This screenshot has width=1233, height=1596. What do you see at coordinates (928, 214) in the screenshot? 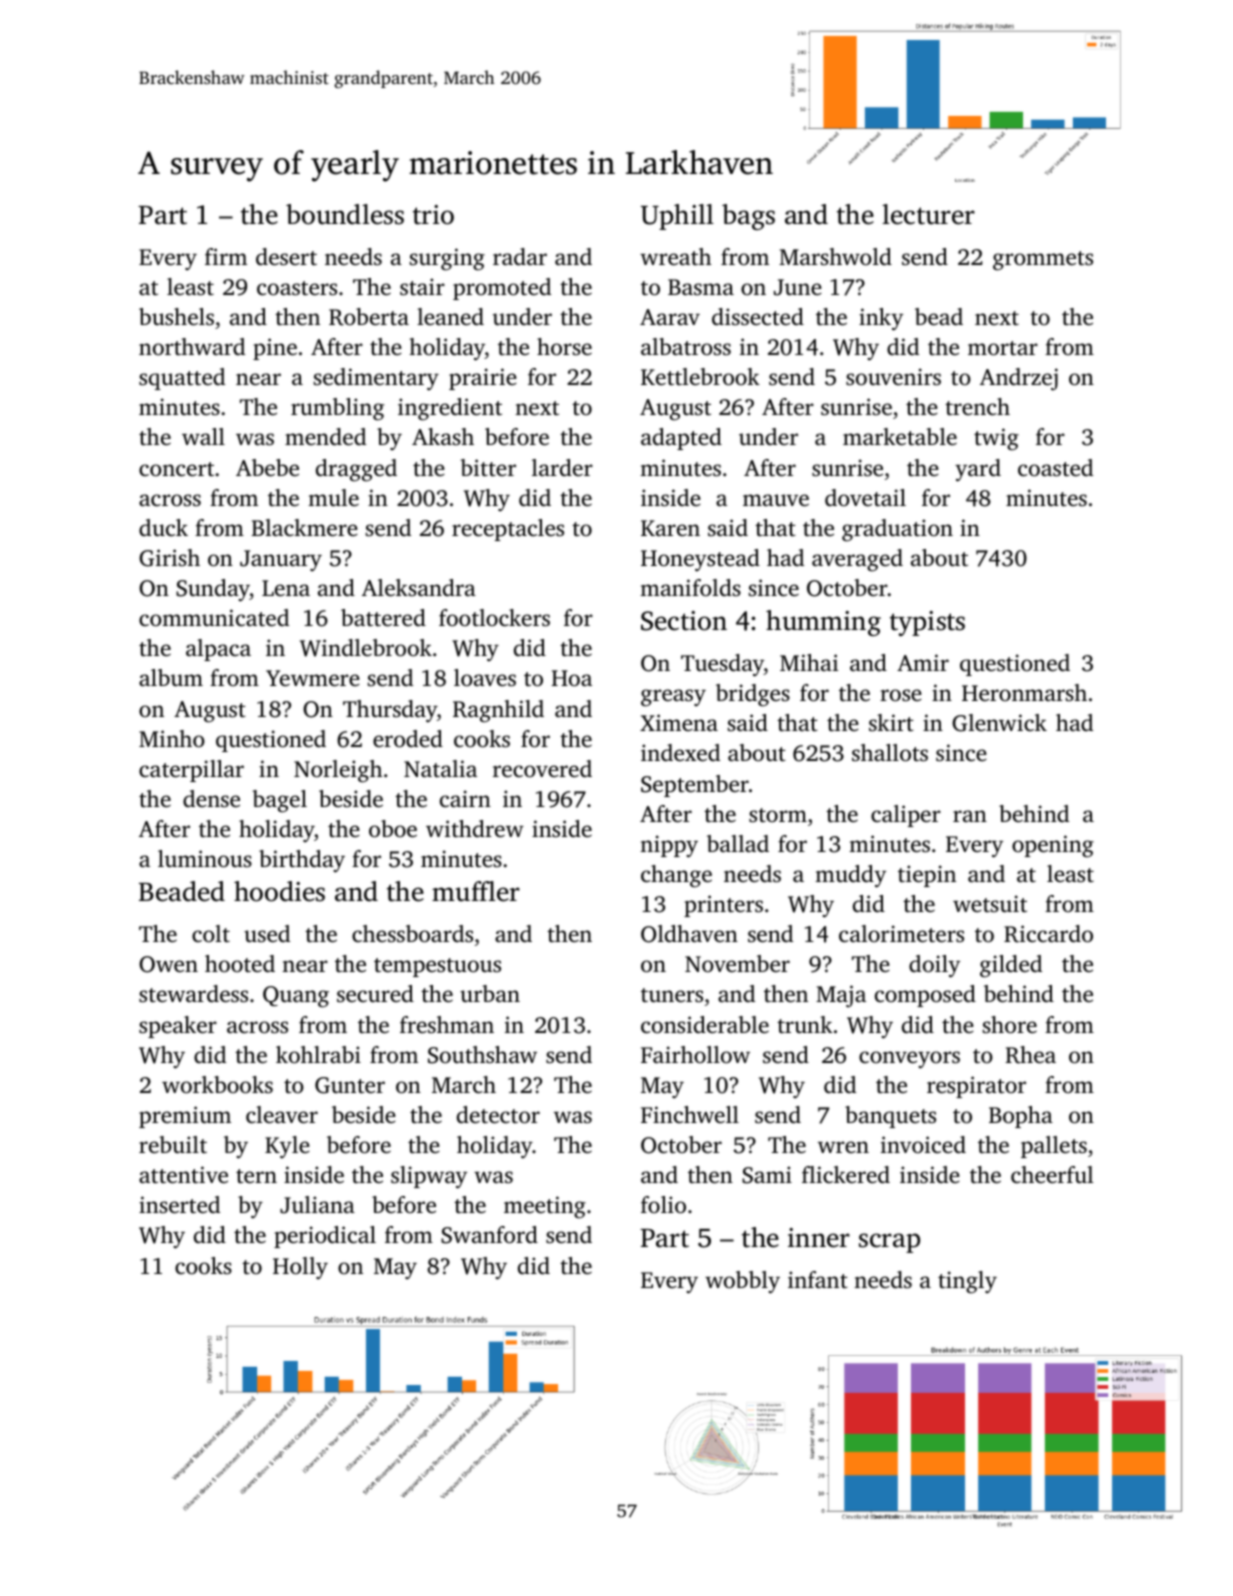
I see `lecturer` at bounding box center [928, 214].
